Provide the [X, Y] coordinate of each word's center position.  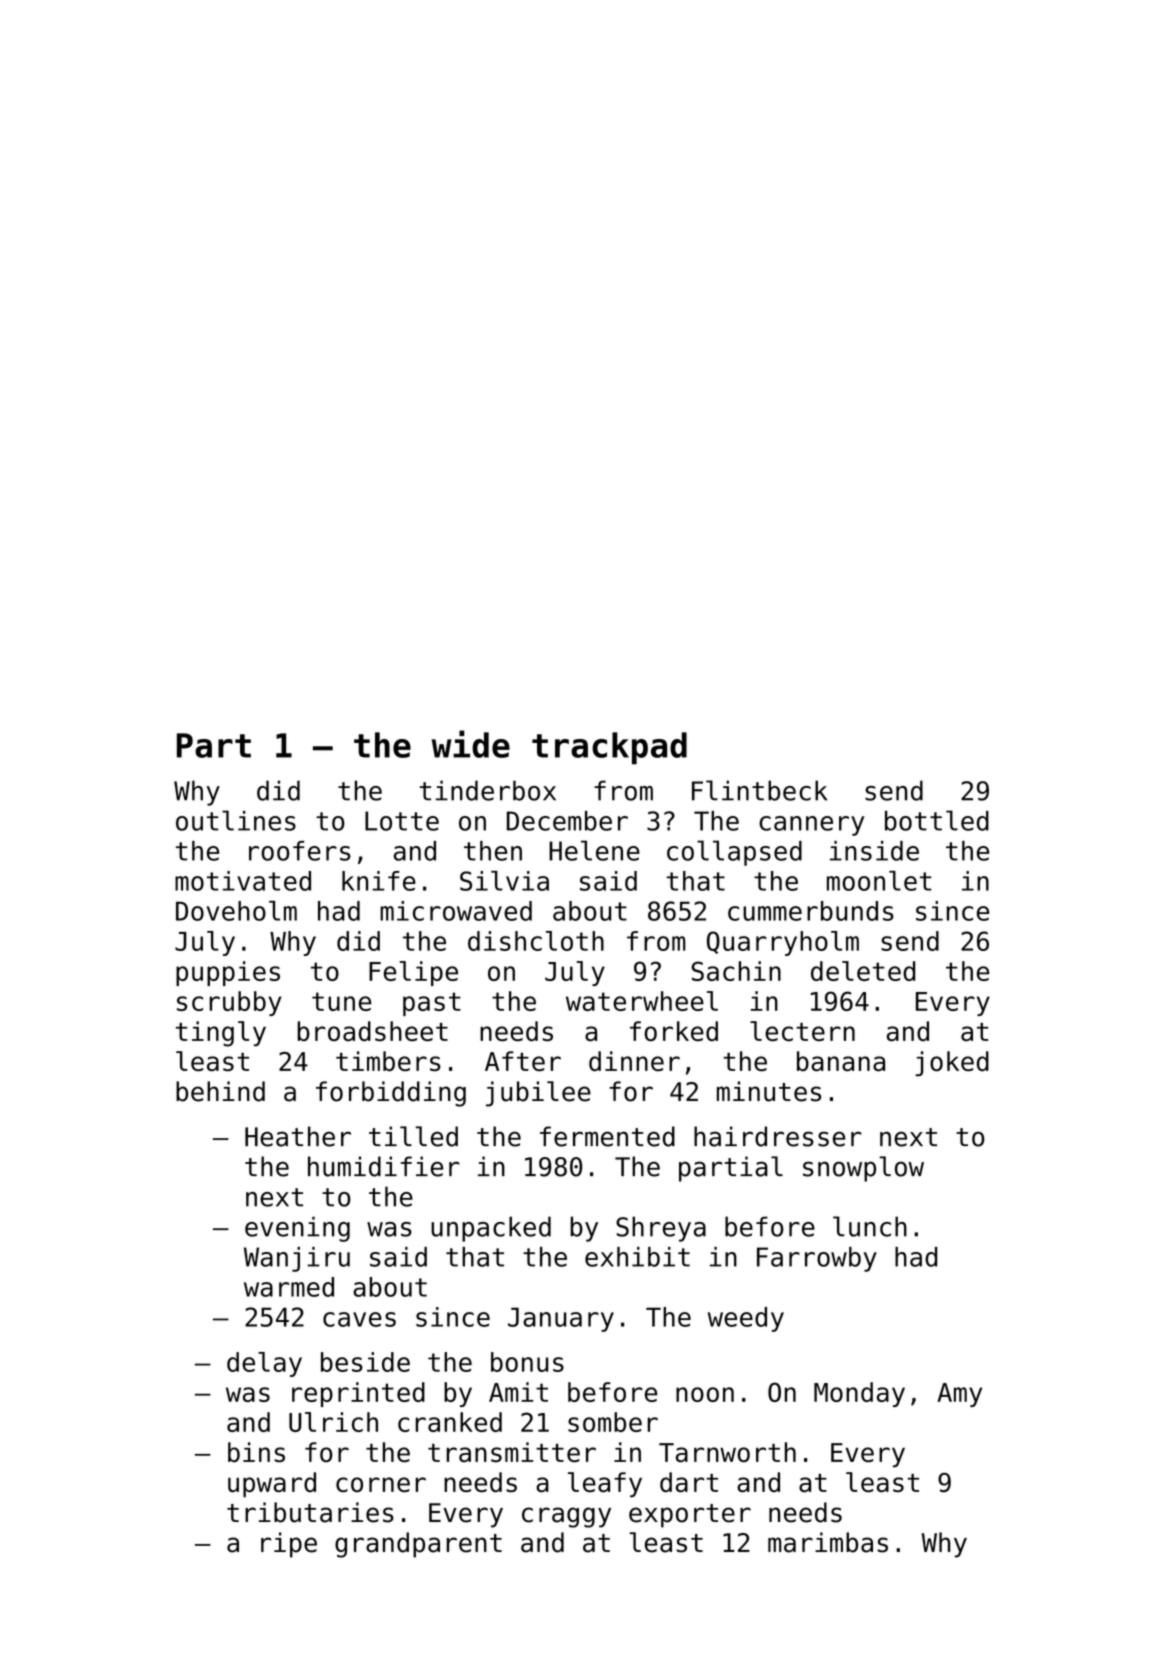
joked [952, 1063]
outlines [236, 820]
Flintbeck [759, 790]
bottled [937, 820]
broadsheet [373, 1031]
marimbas [828, 1542]
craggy [566, 1517]
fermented [607, 1136]
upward [272, 1485]
